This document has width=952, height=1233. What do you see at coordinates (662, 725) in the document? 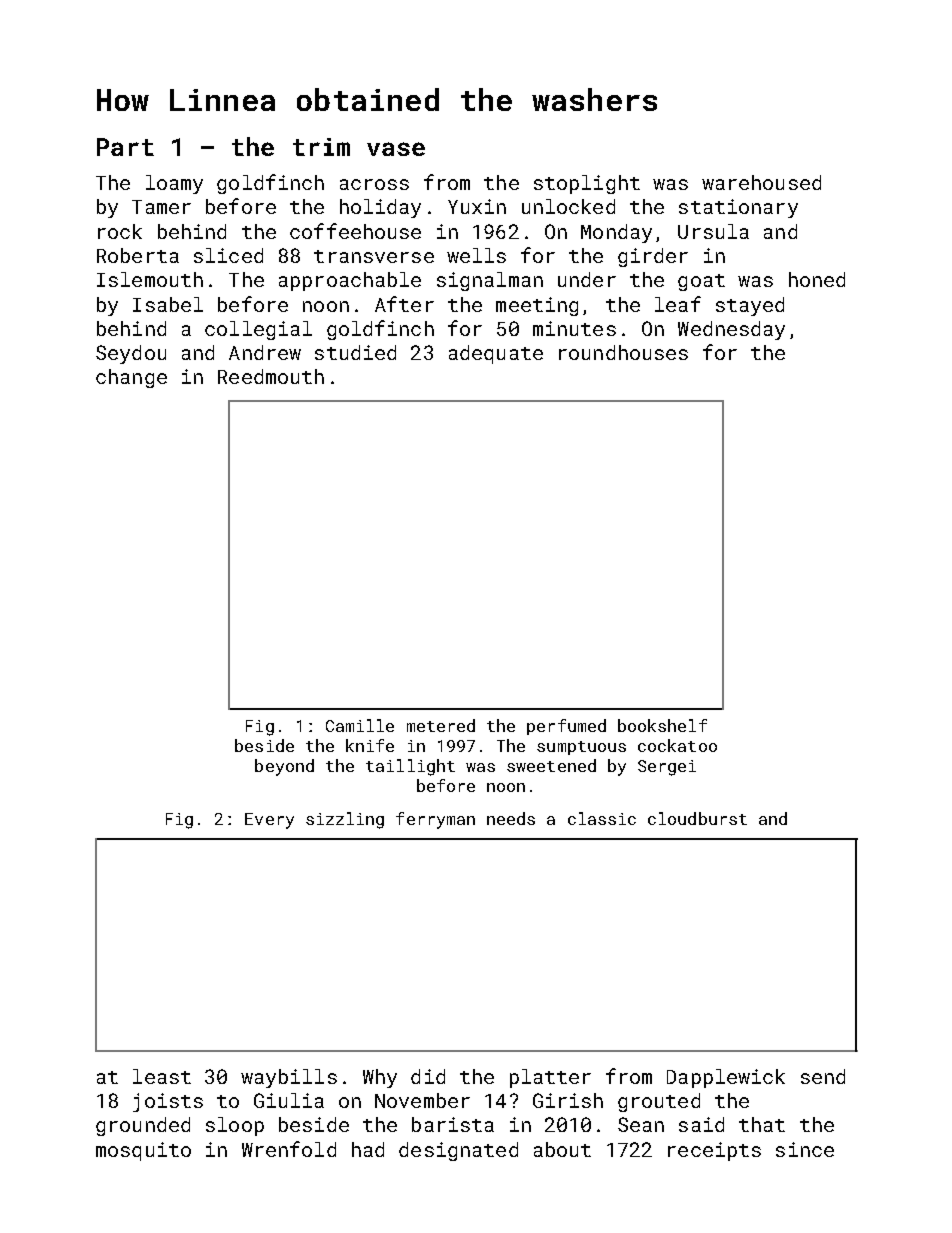
I see `bookshelf` at bounding box center [662, 725].
